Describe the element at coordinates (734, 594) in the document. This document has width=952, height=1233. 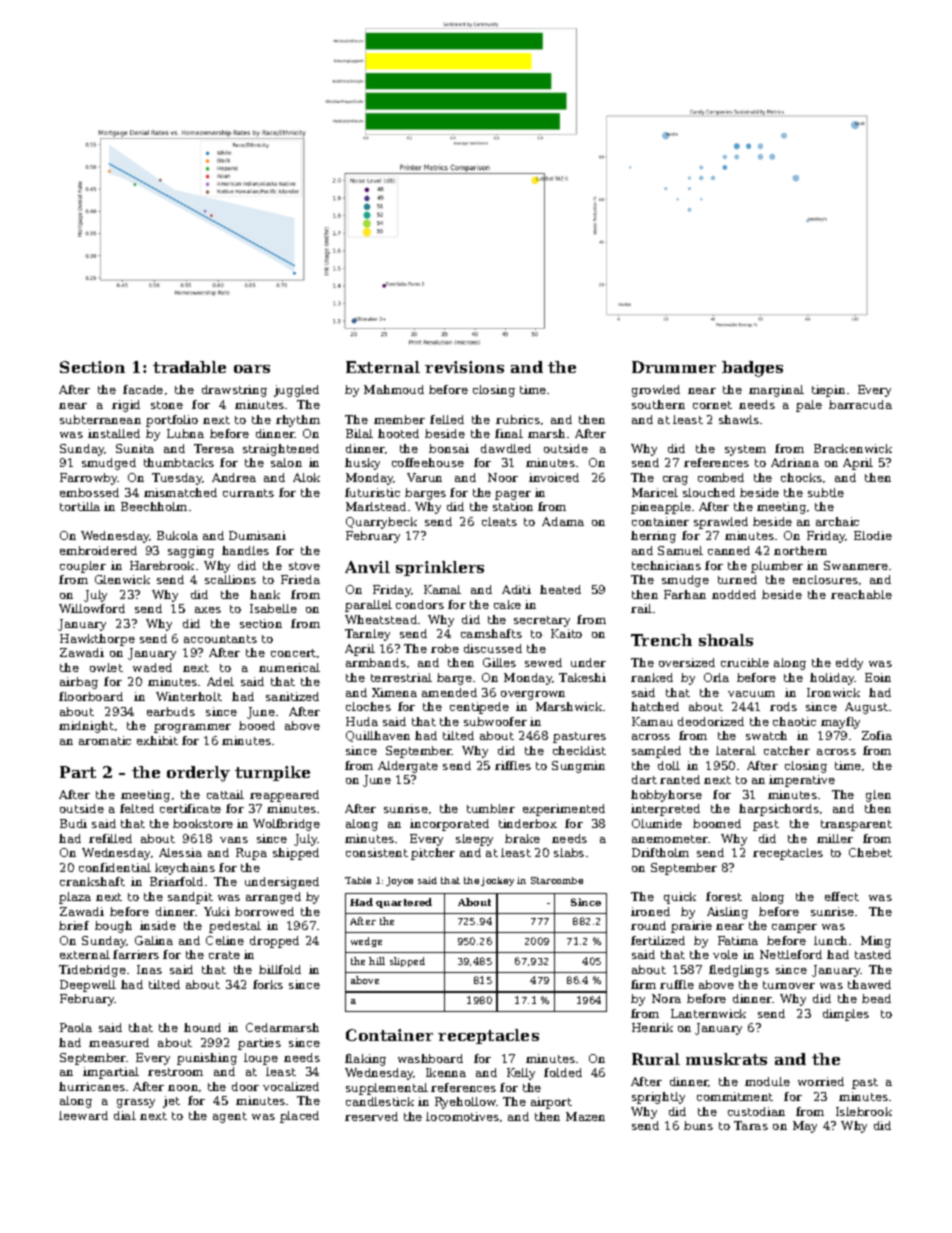
I see `nodded` at that location.
